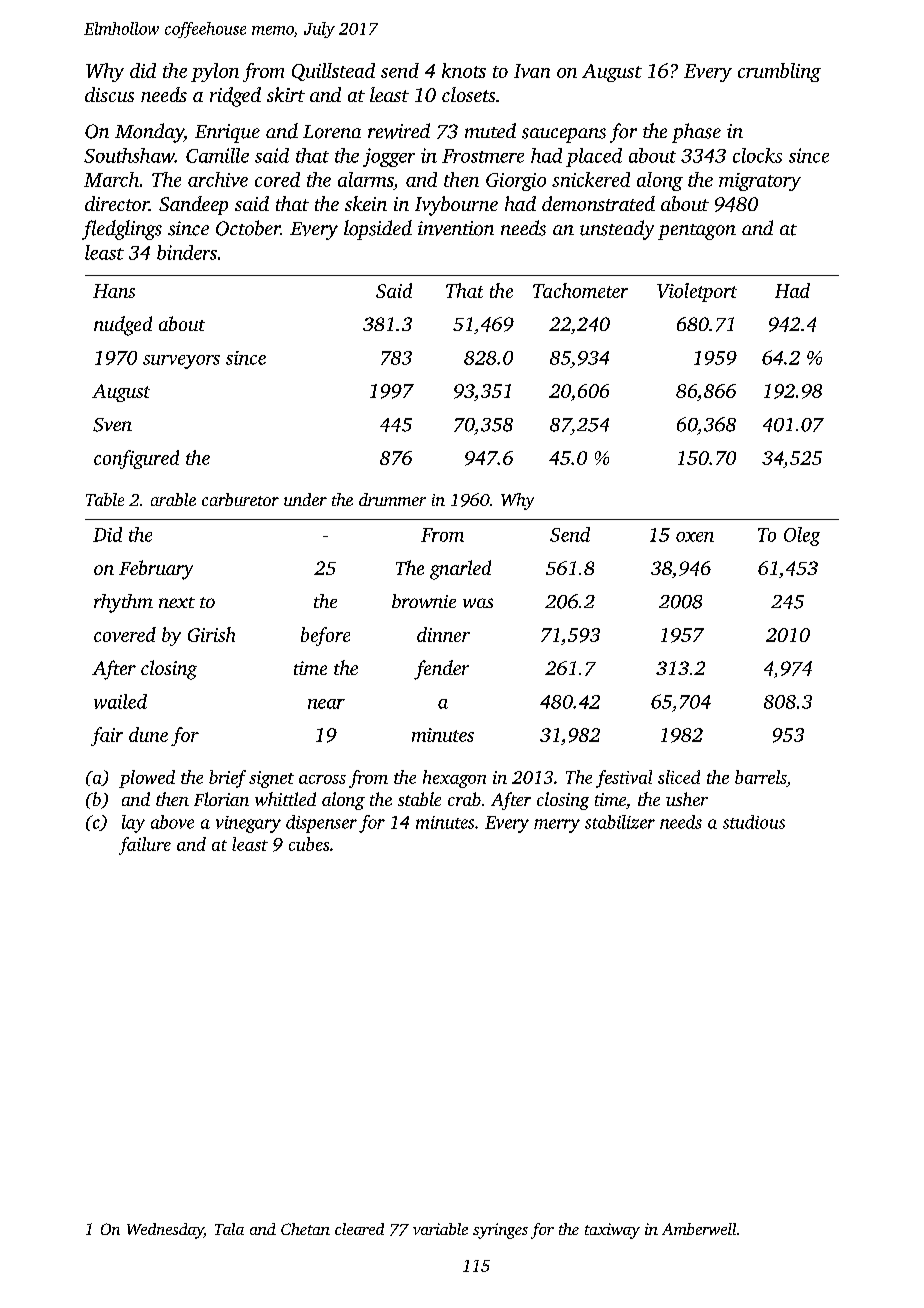 This page has height=1308, width=924. I want to click on oxen, so click(695, 537).
